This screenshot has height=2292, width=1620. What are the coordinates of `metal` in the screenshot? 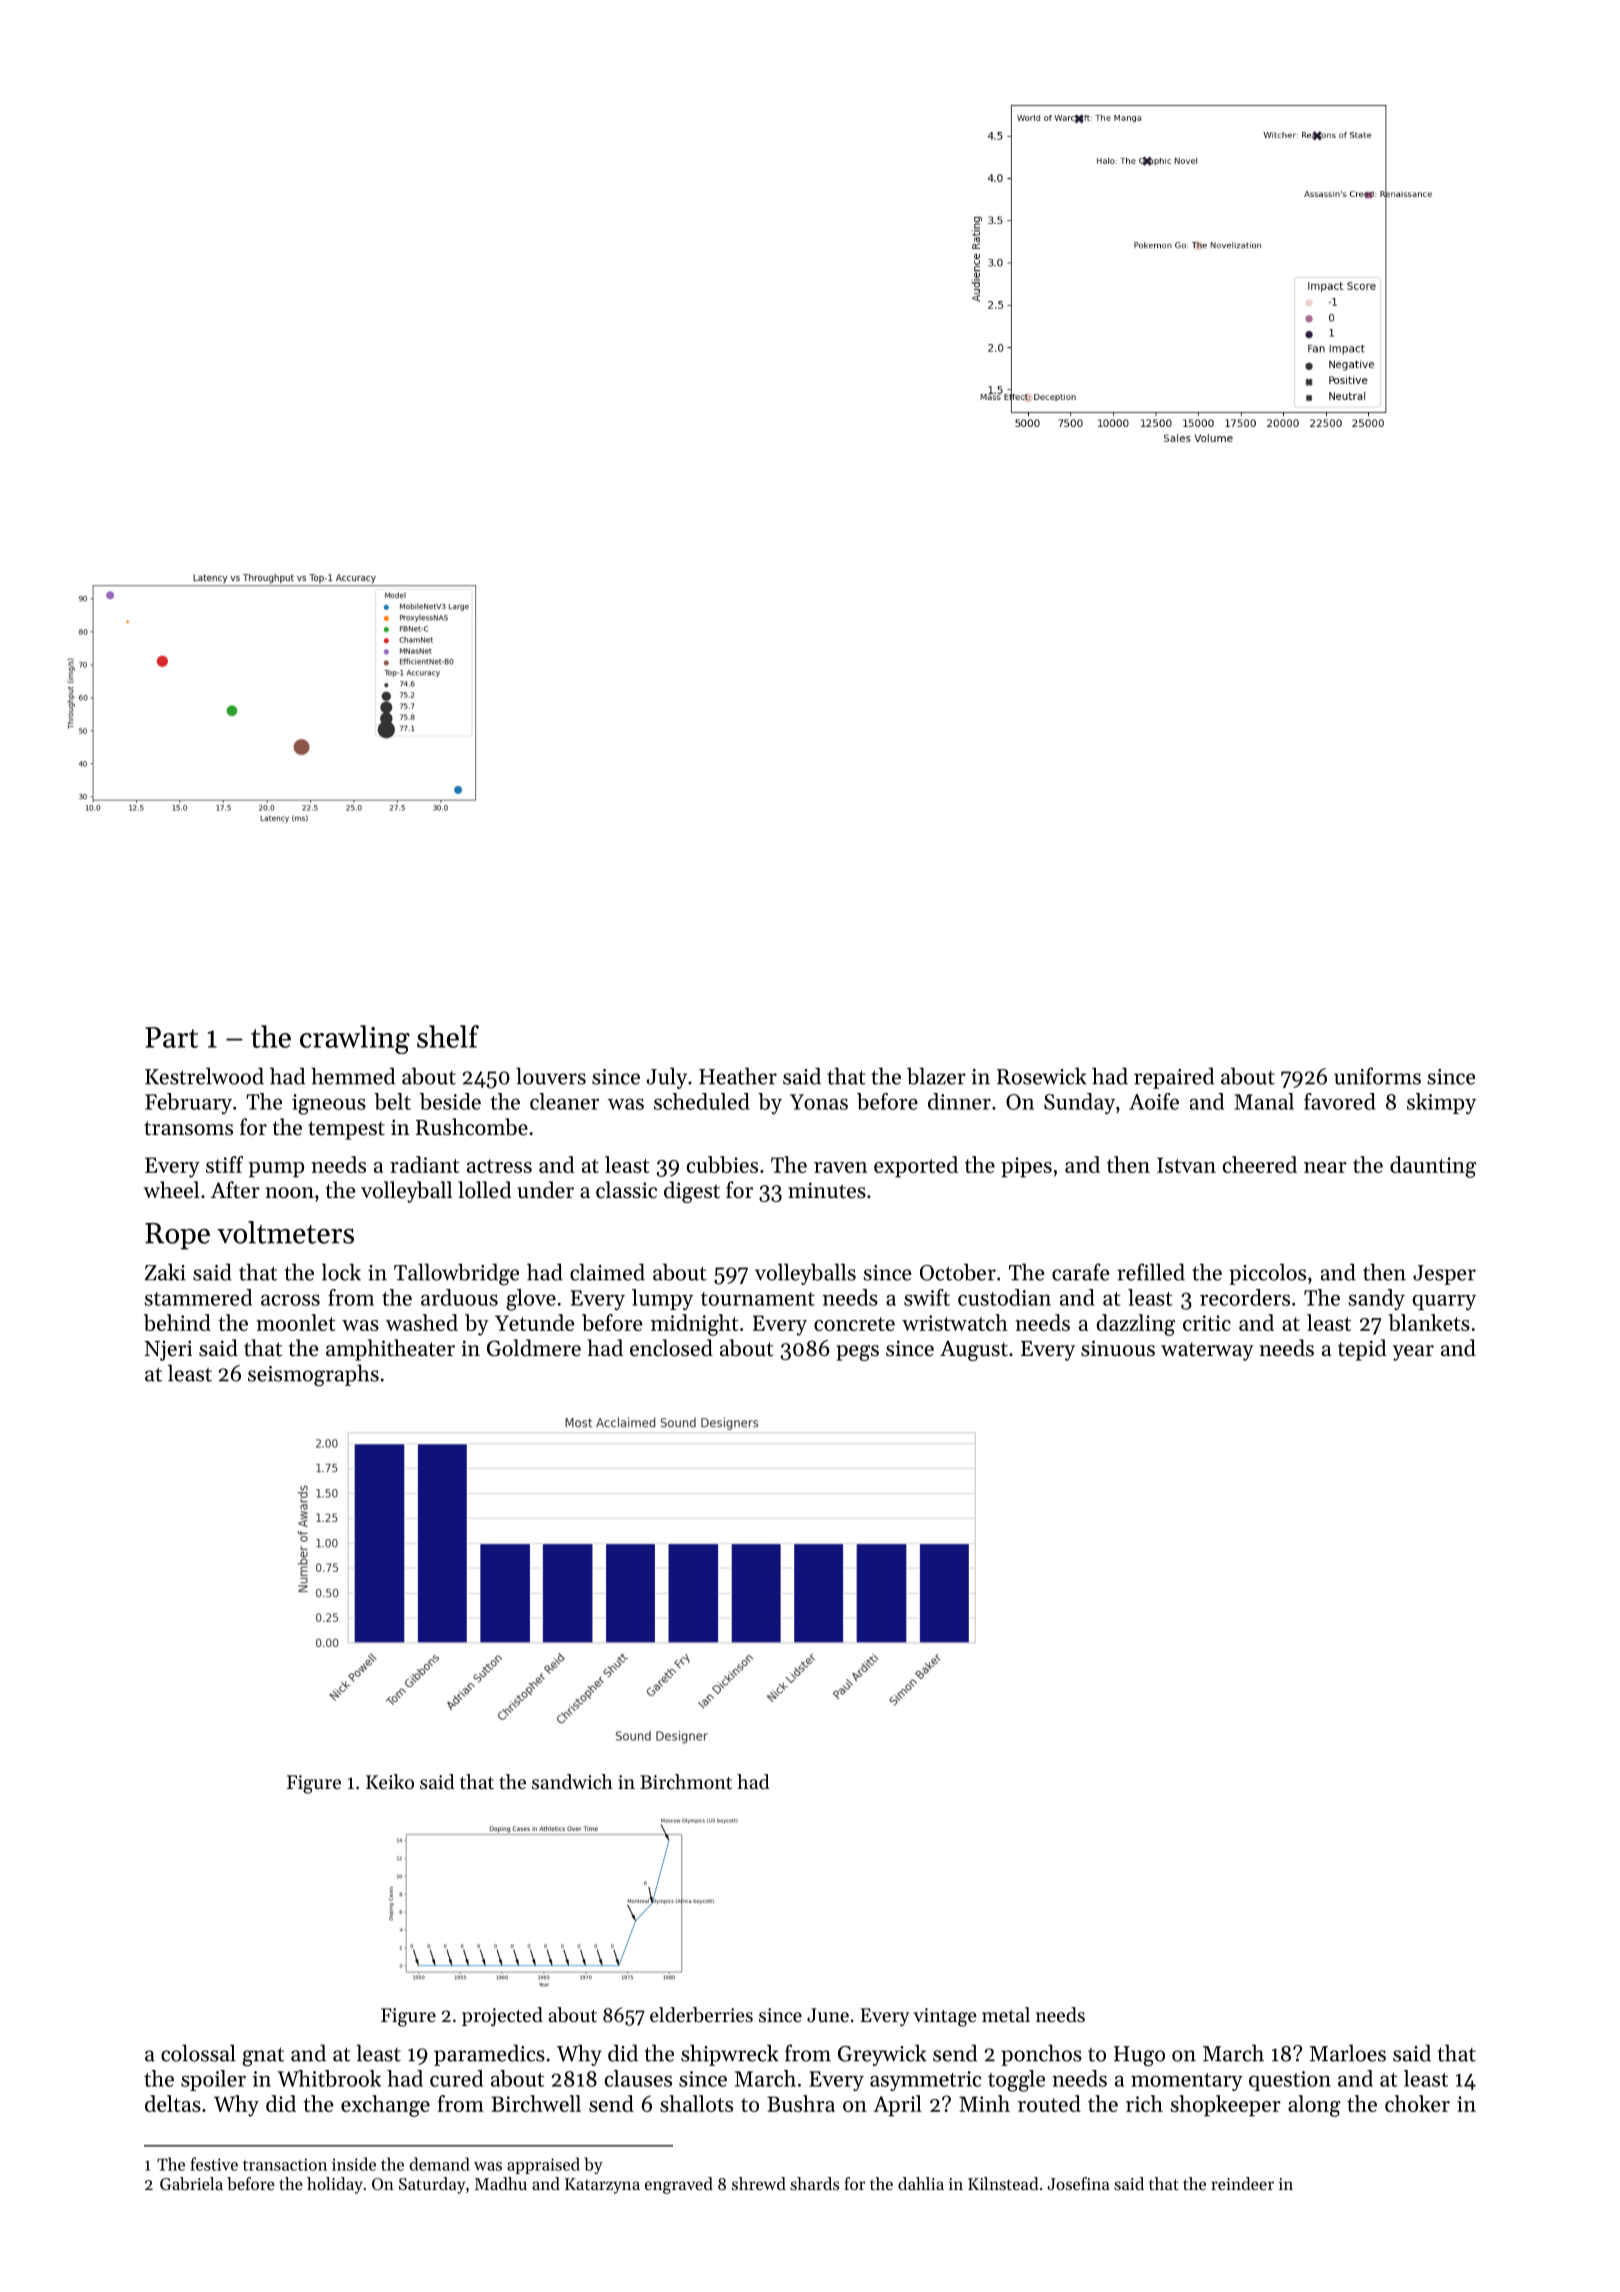 It's located at (1006, 2015).
